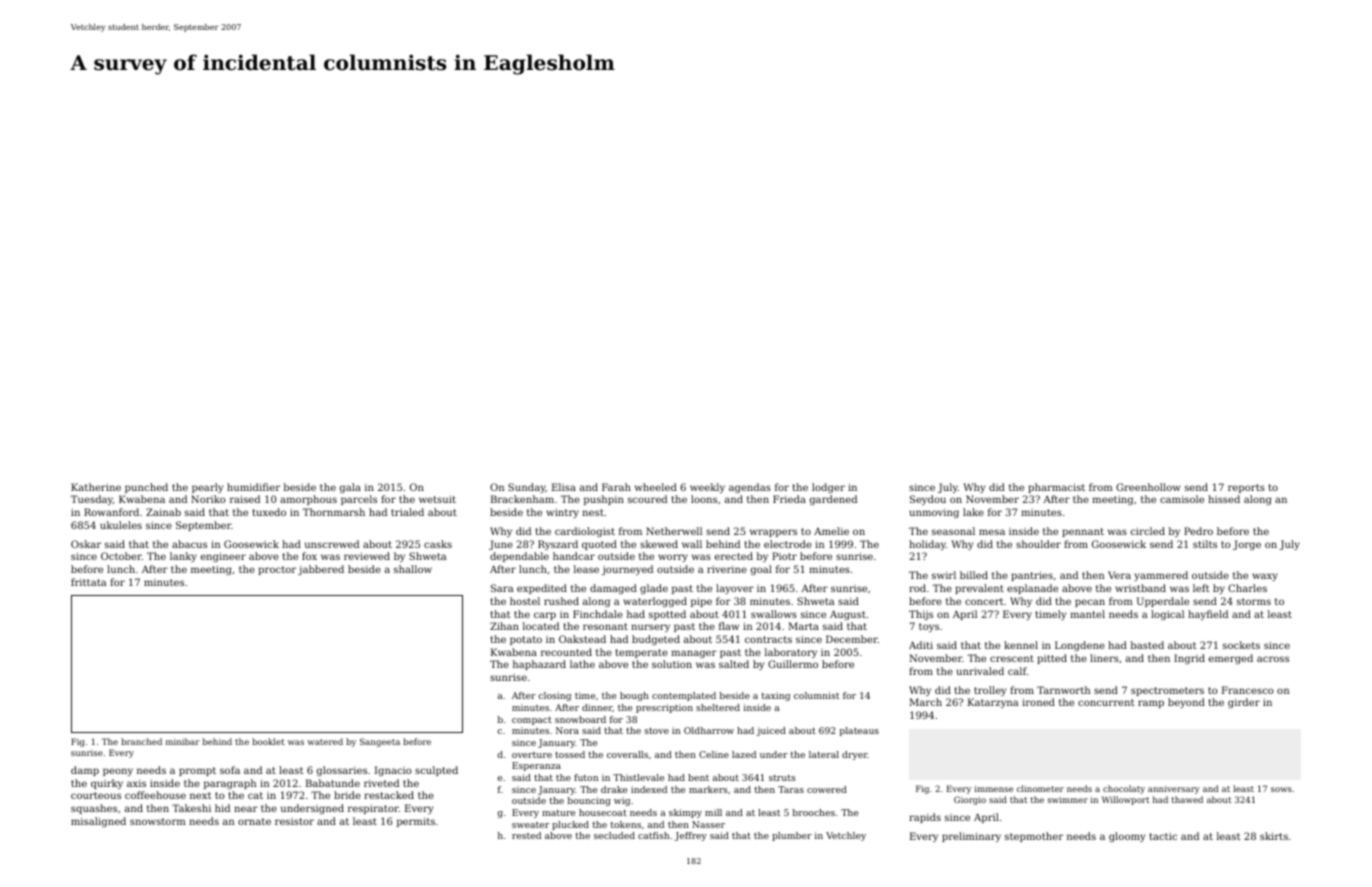 The height and width of the screenshot is (887, 1372). I want to click on waxy, so click(1265, 577).
